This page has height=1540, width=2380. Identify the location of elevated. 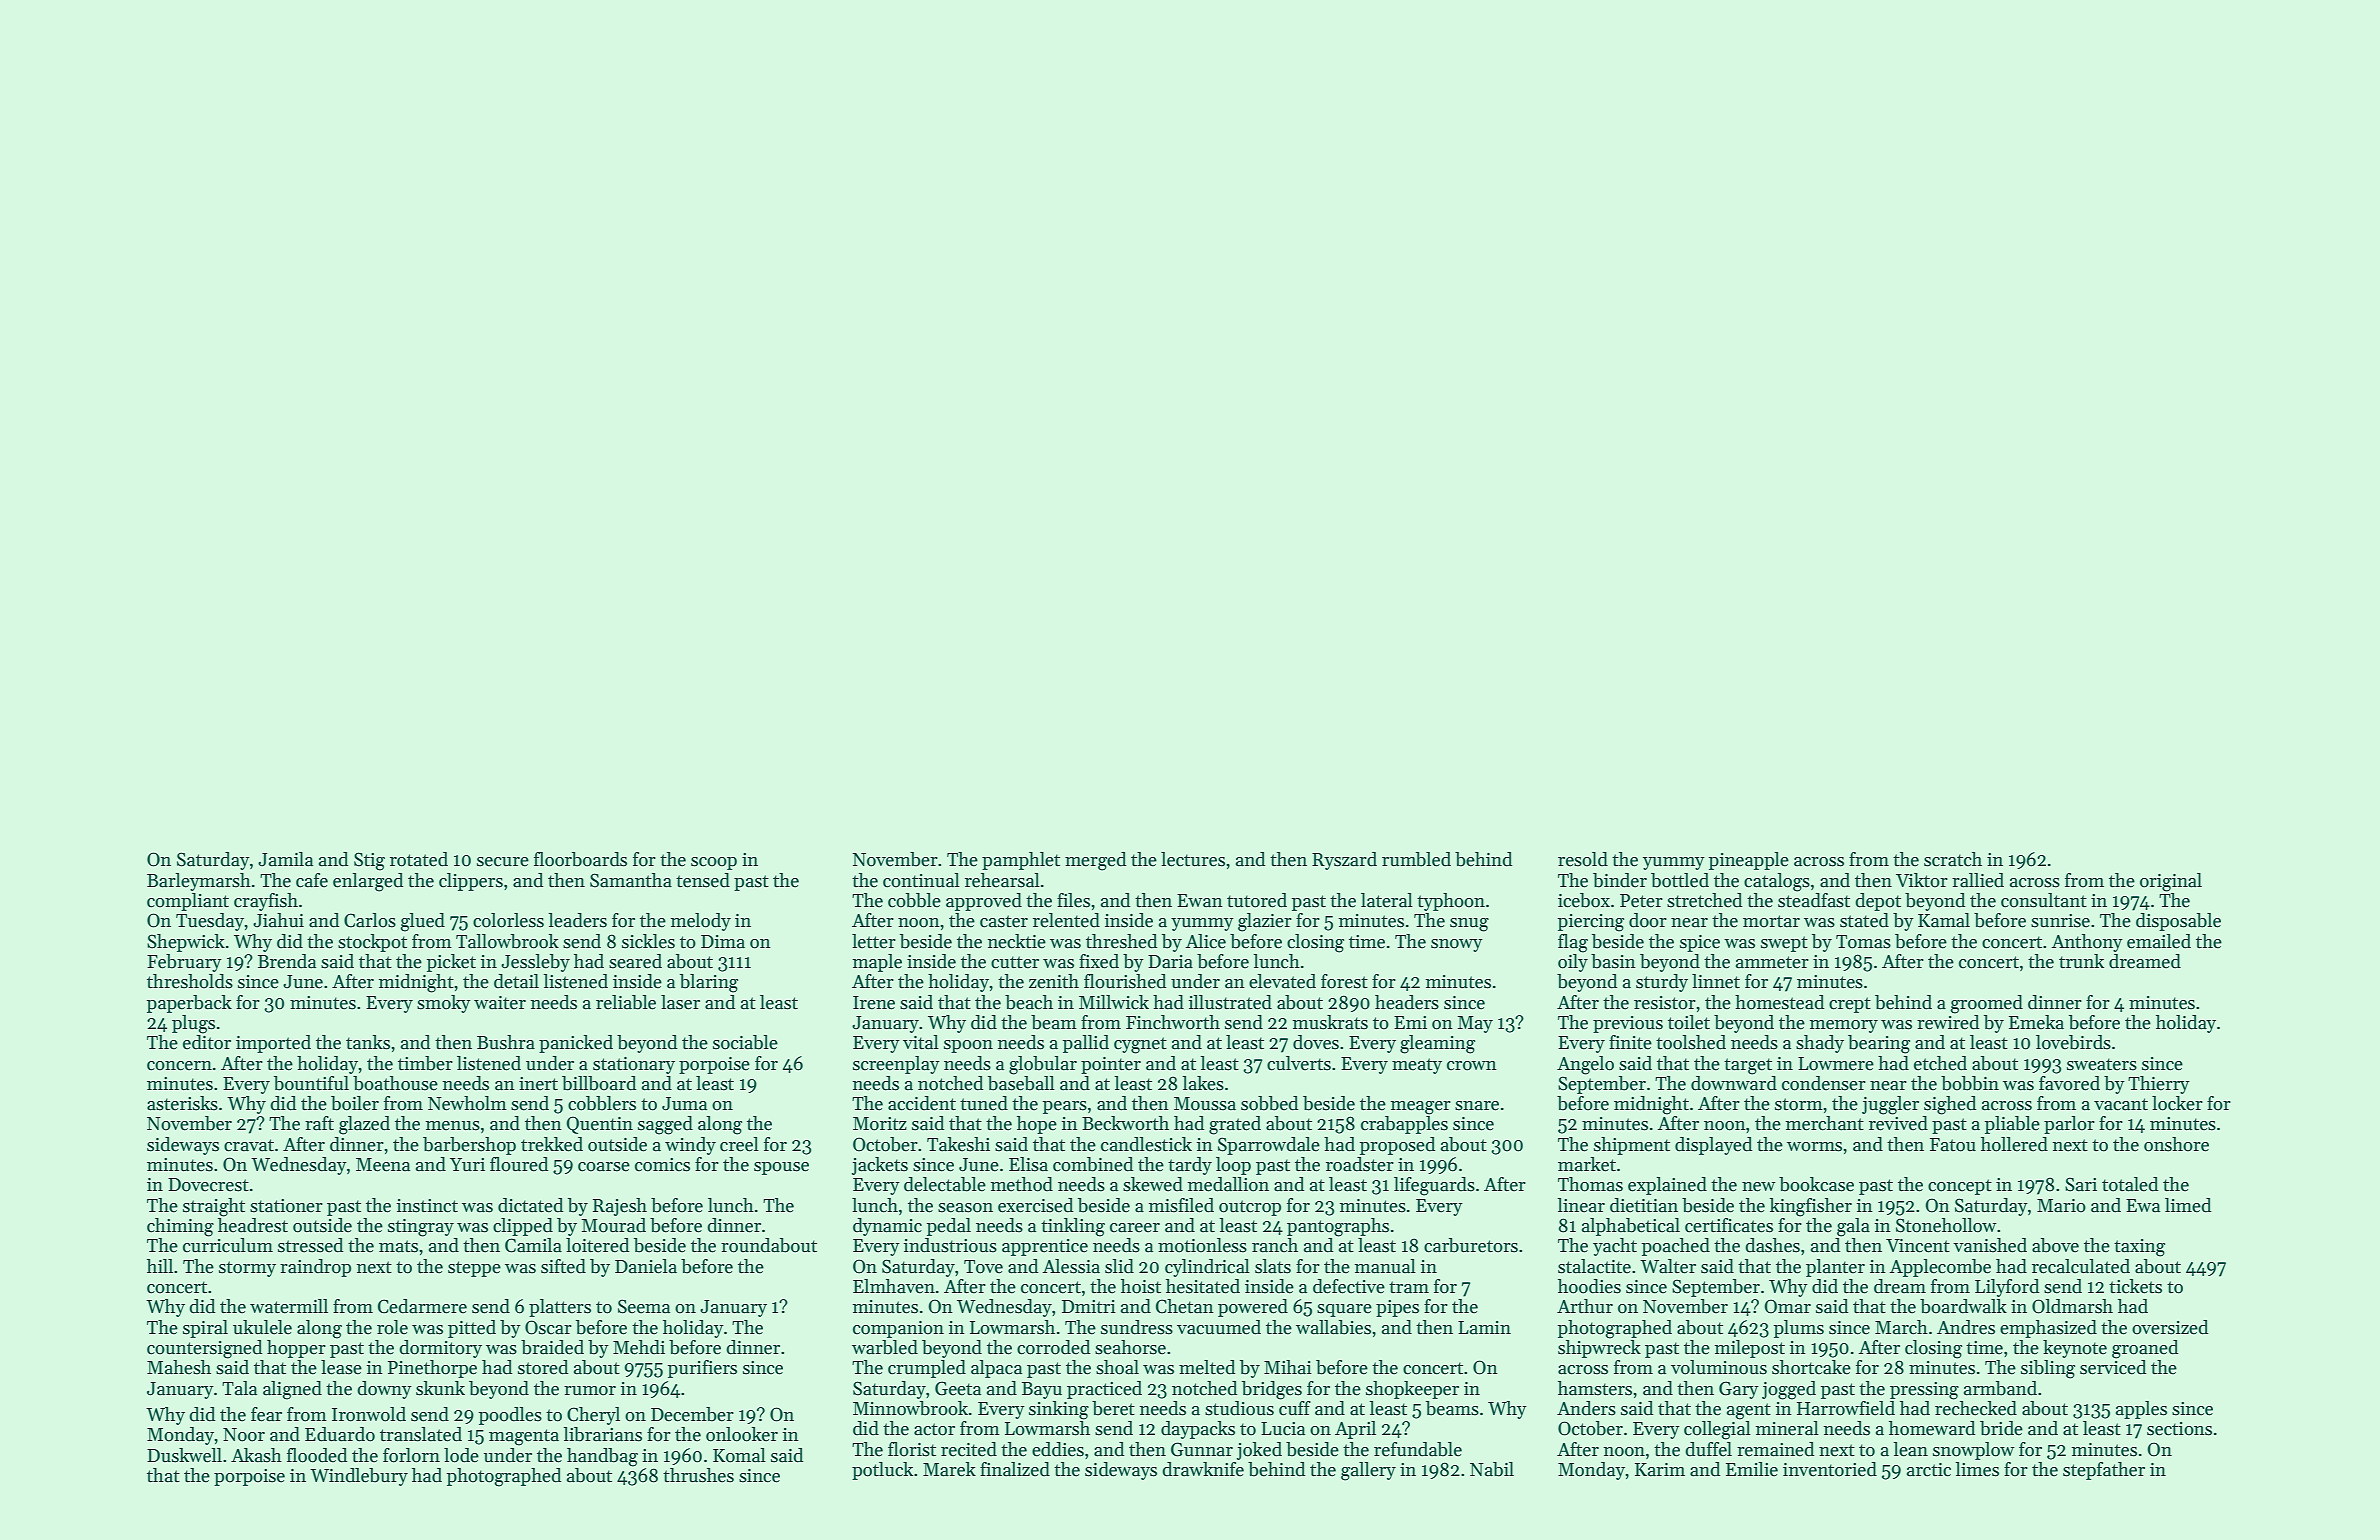
(1282, 981).
